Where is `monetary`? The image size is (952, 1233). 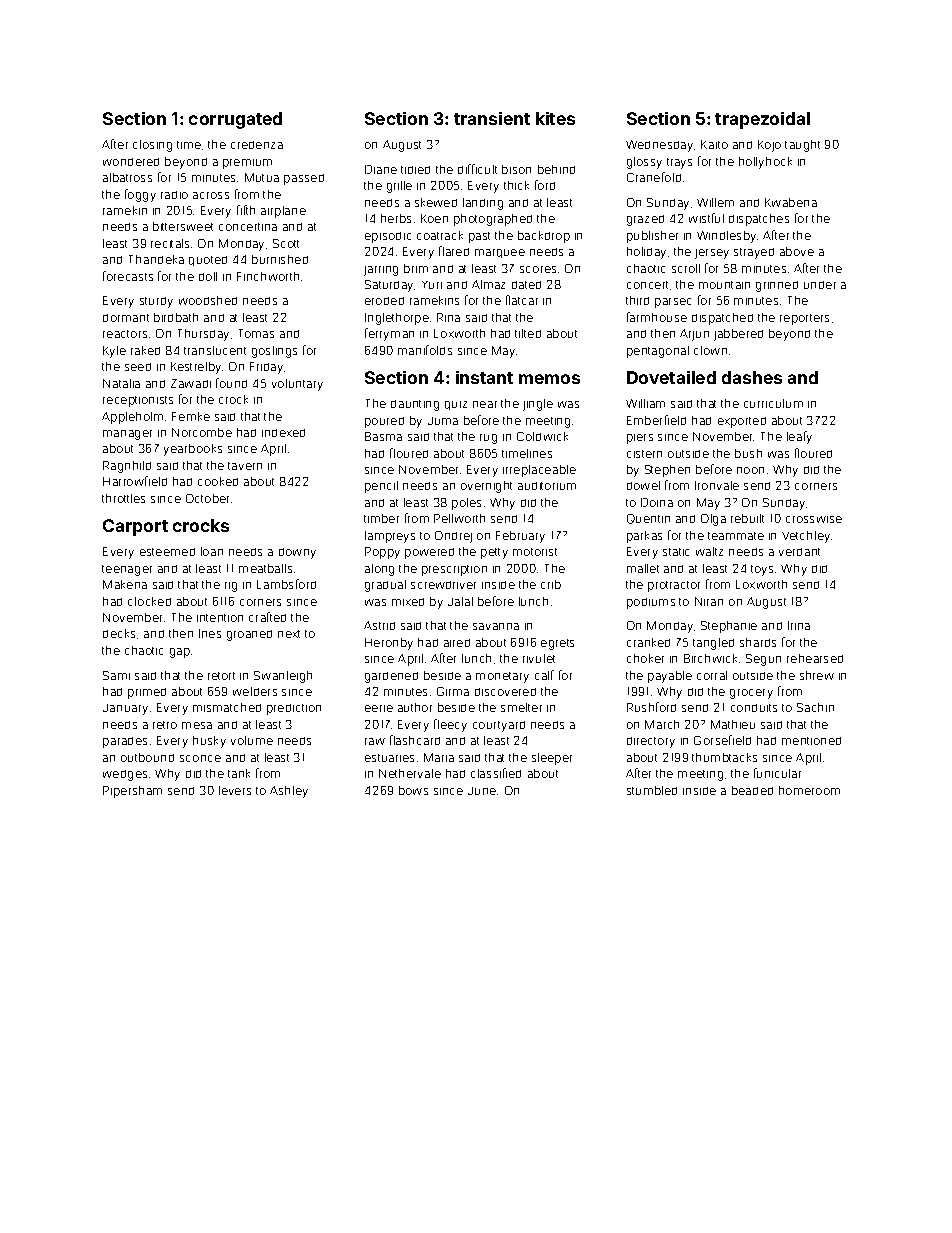 monetary is located at coordinates (502, 677).
